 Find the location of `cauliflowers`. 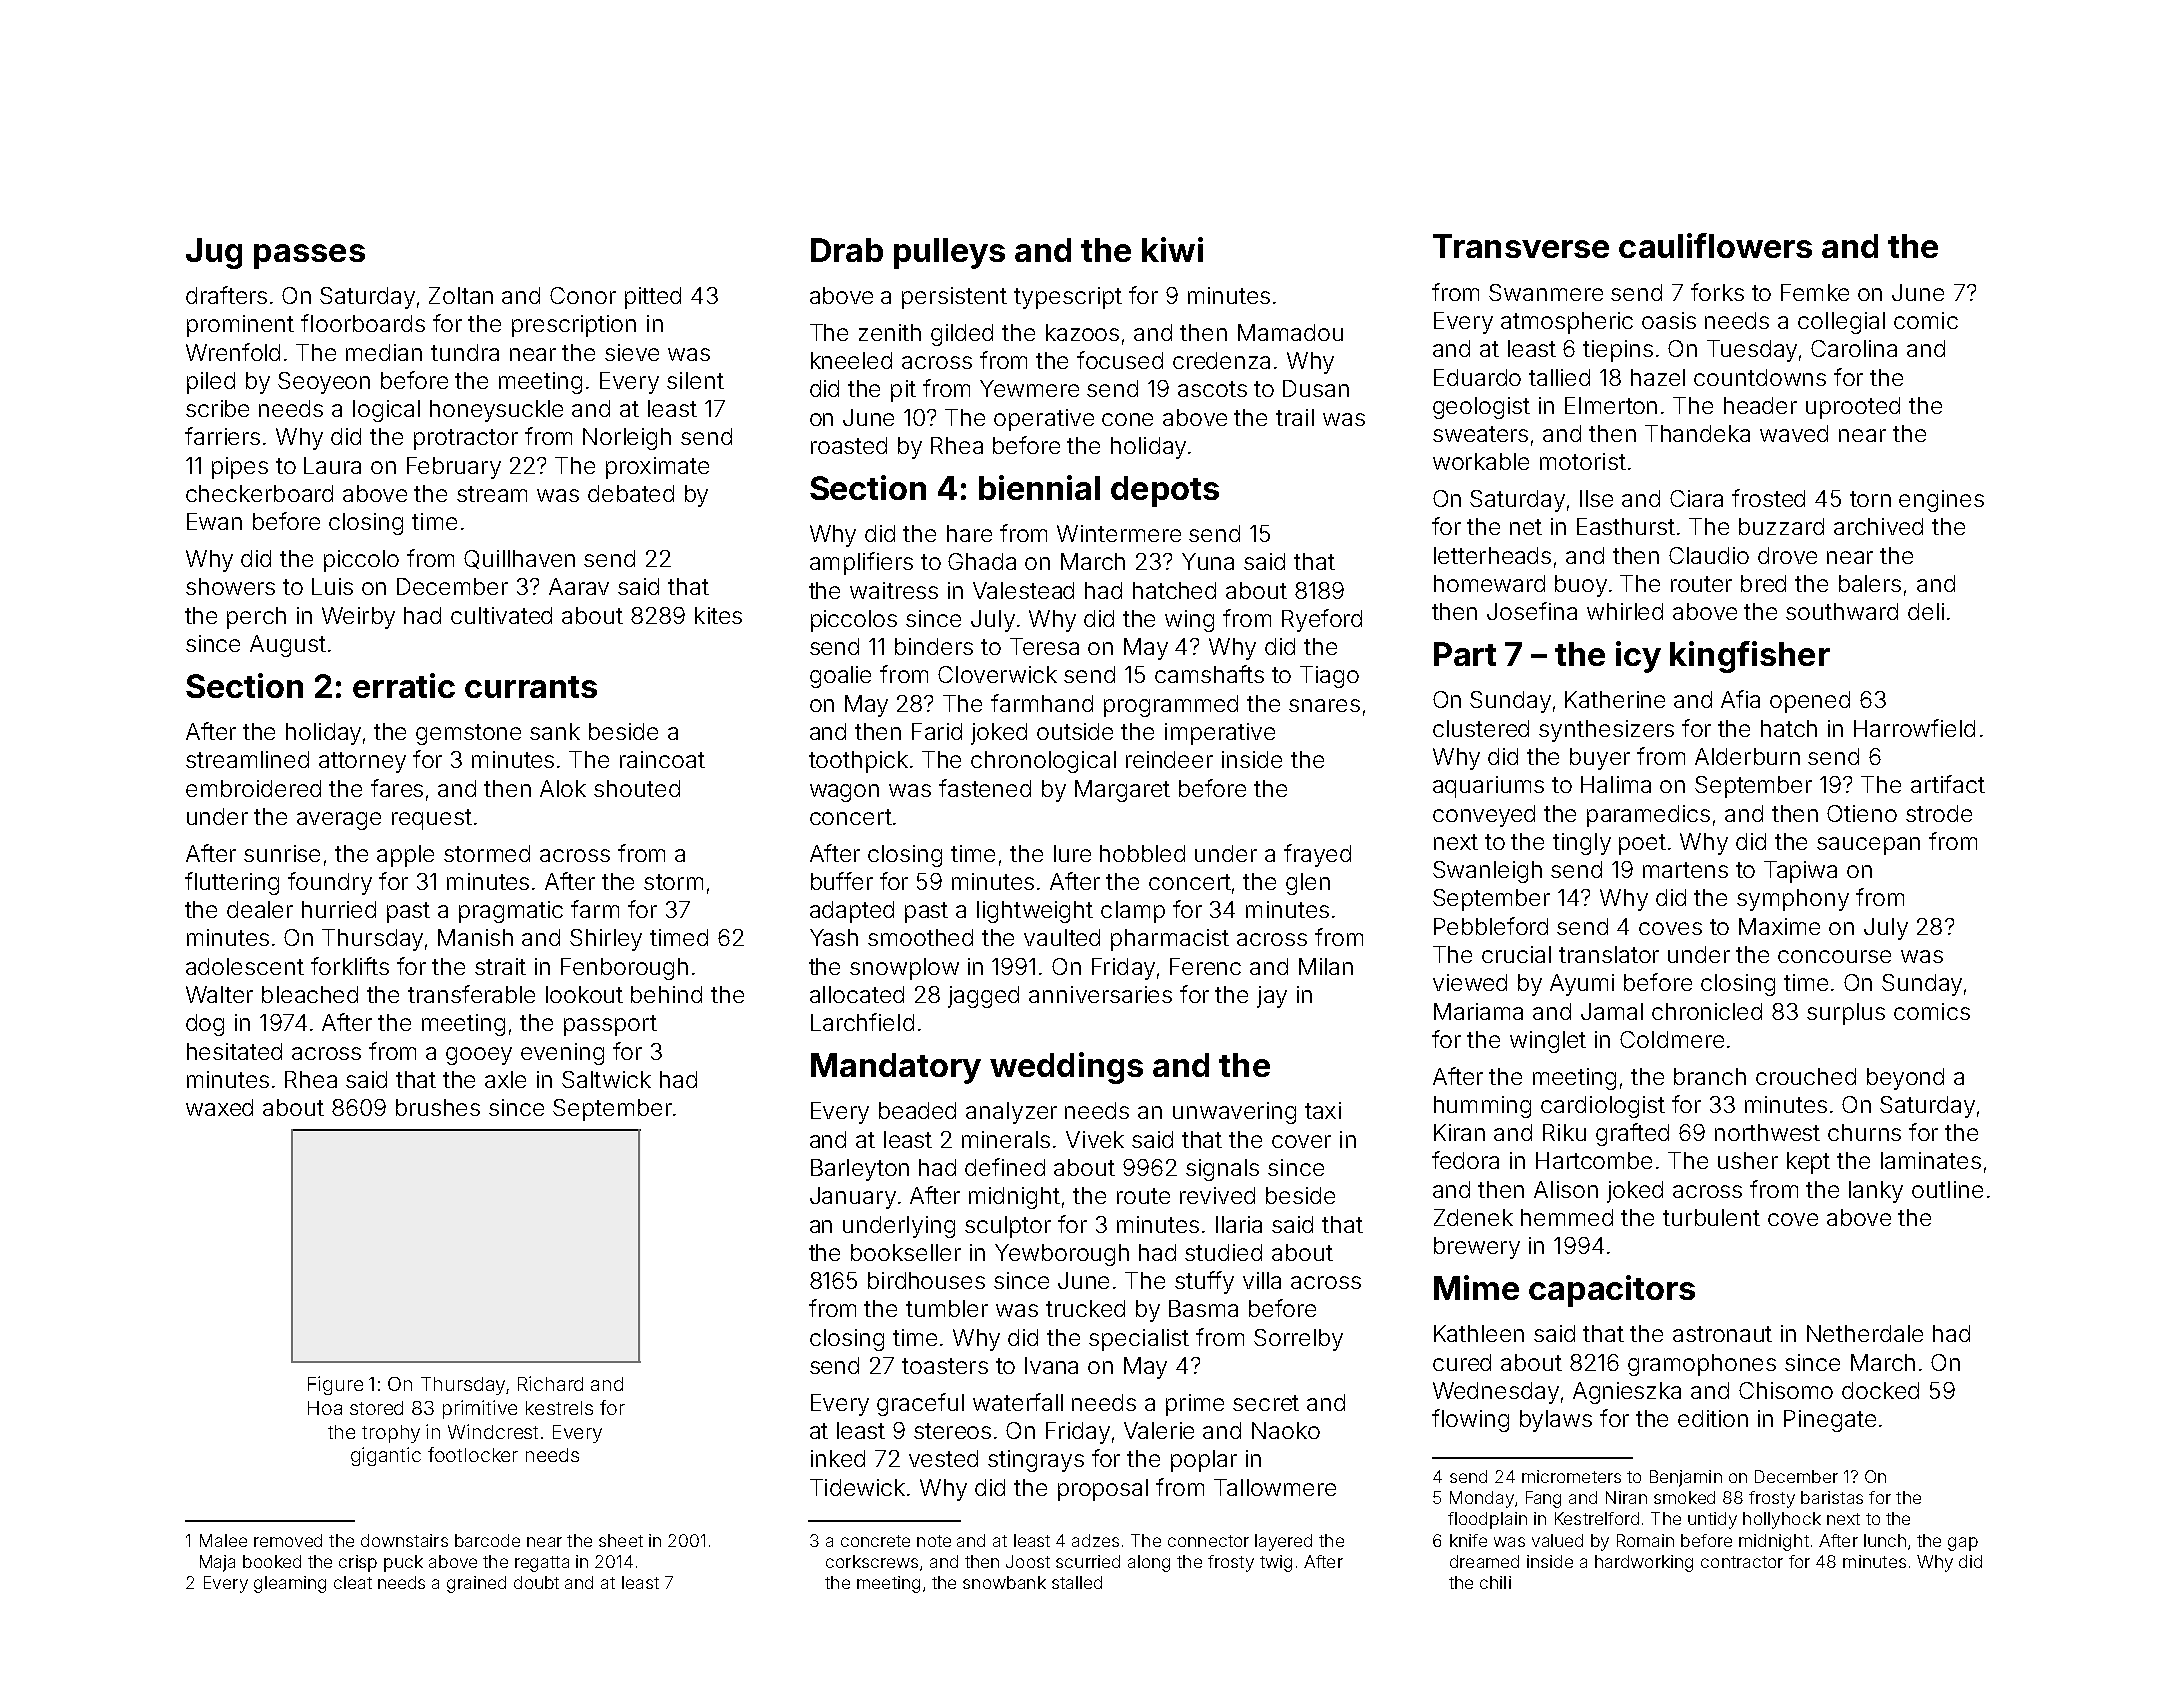

cauliflowers is located at coordinates (1715, 245).
